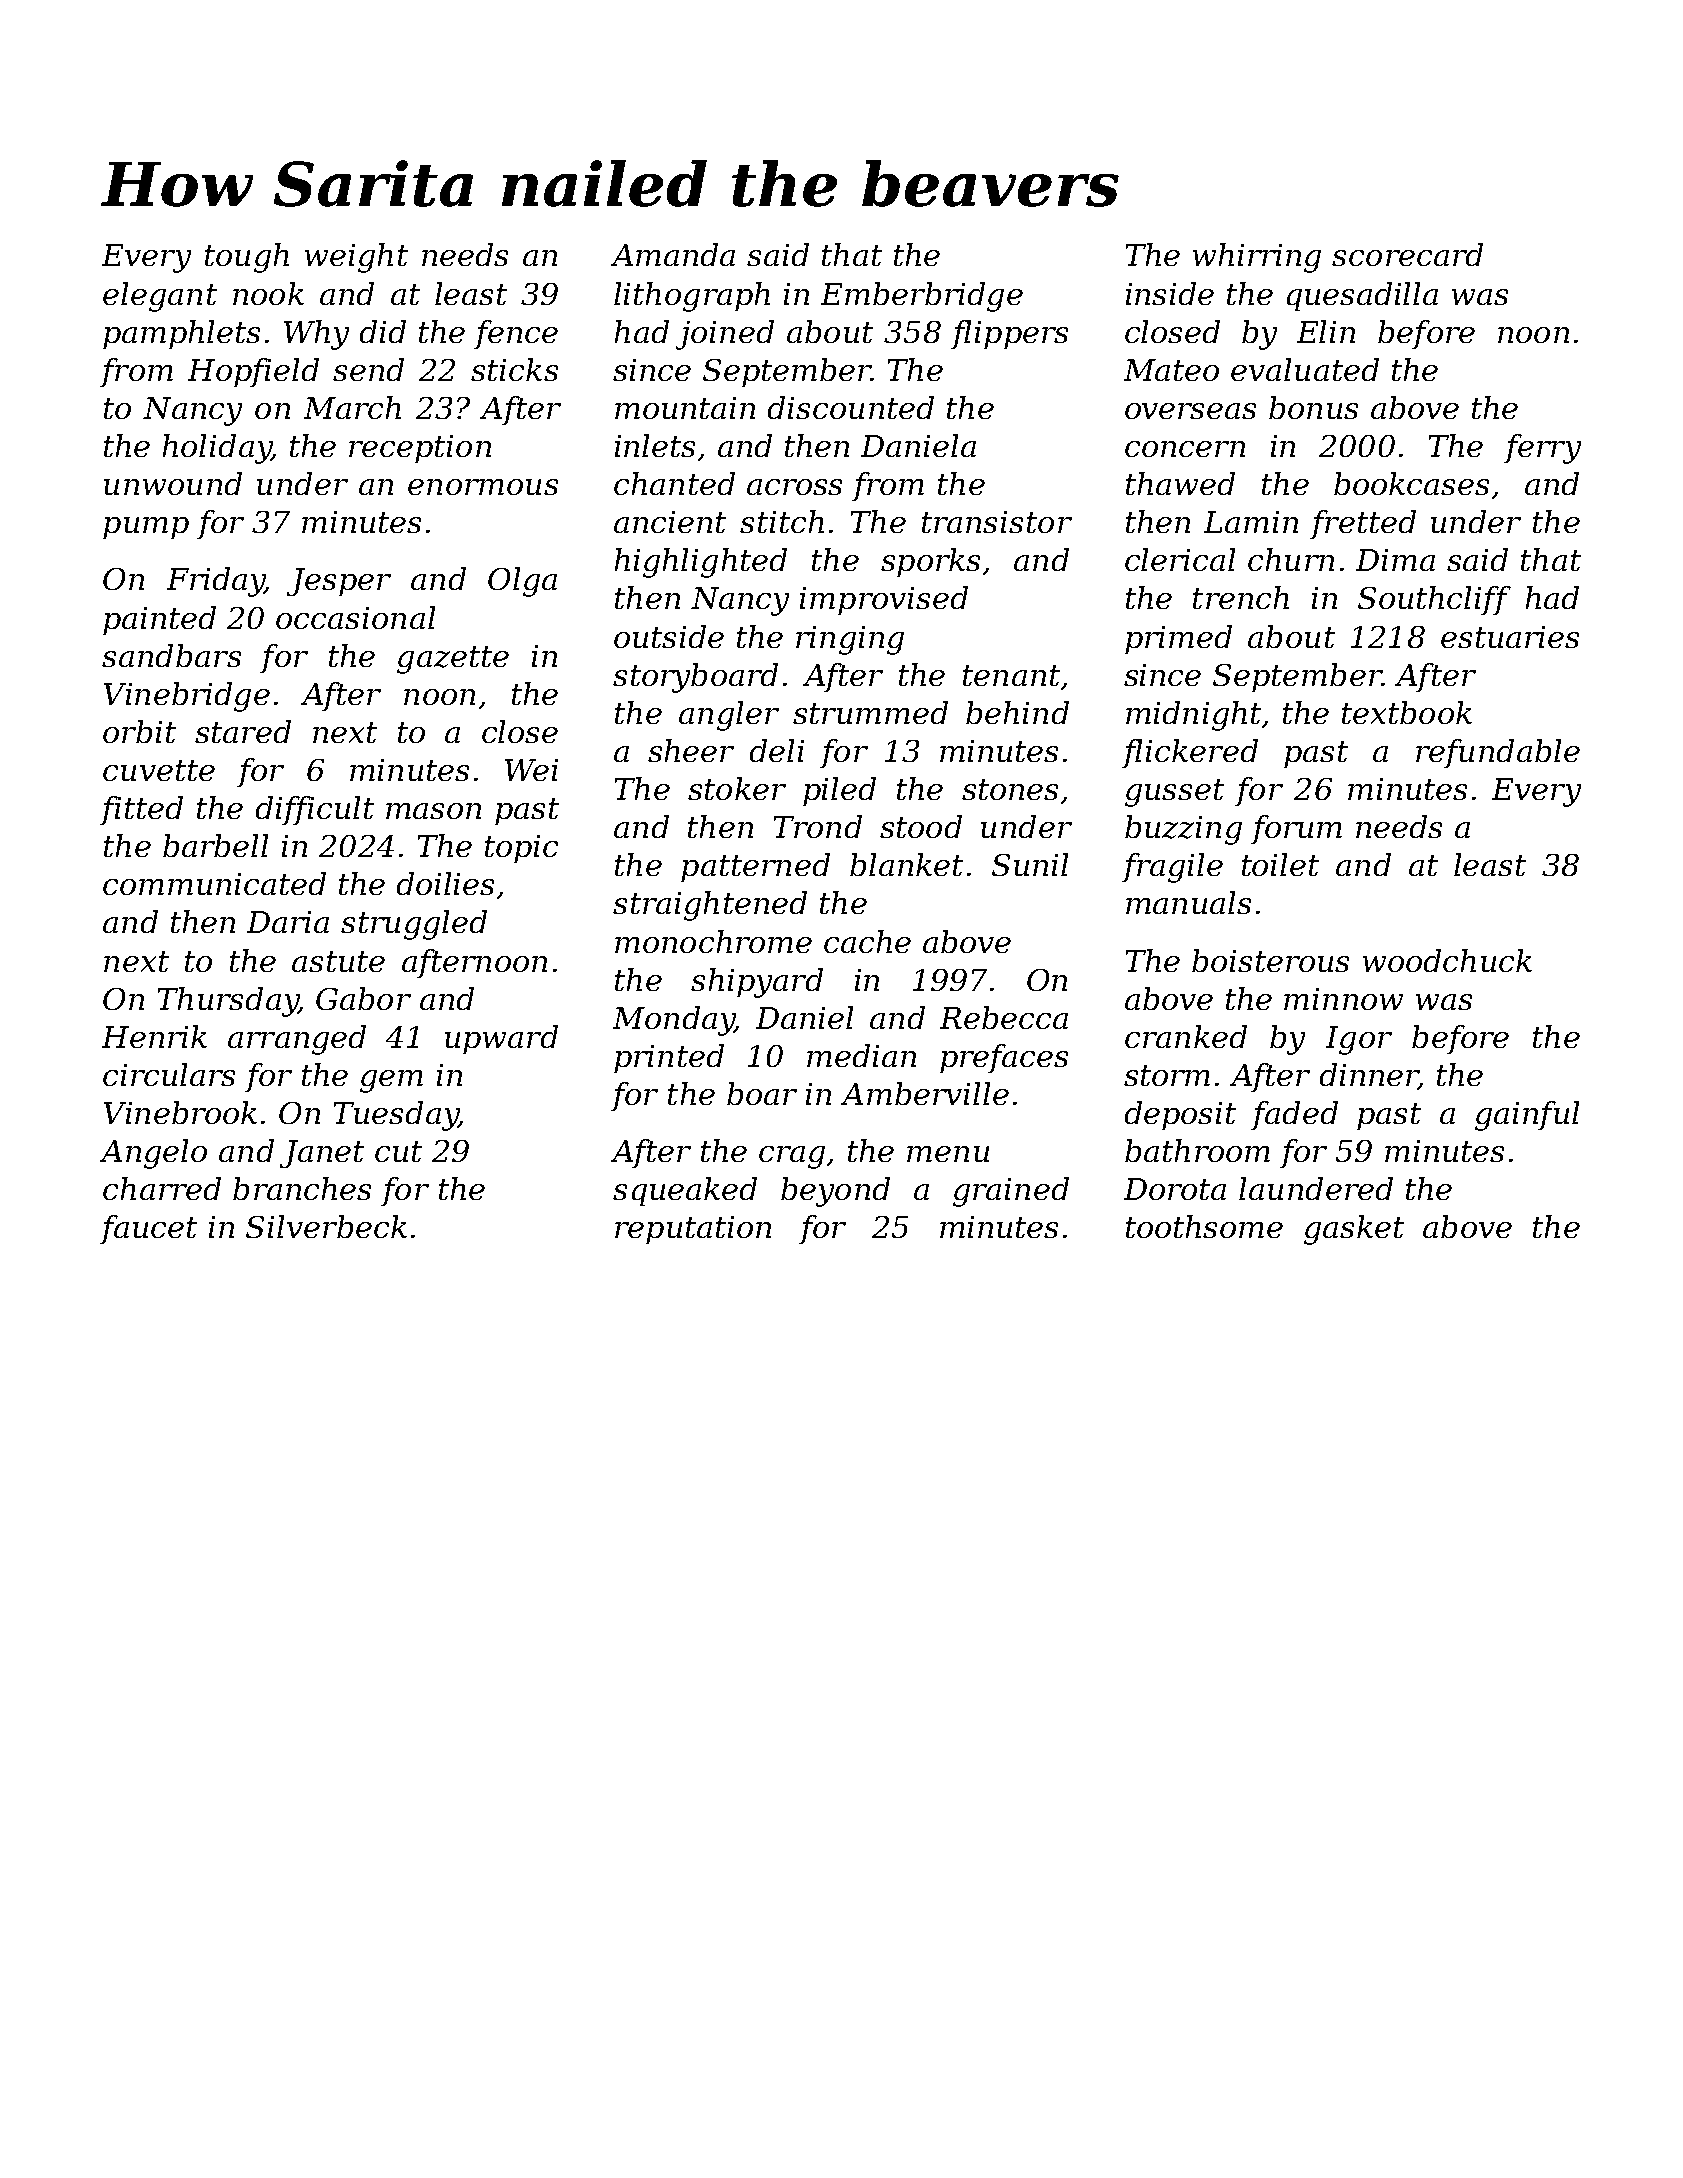  What do you see at coordinates (713, 941) in the screenshot?
I see `monochrome` at bounding box center [713, 941].
